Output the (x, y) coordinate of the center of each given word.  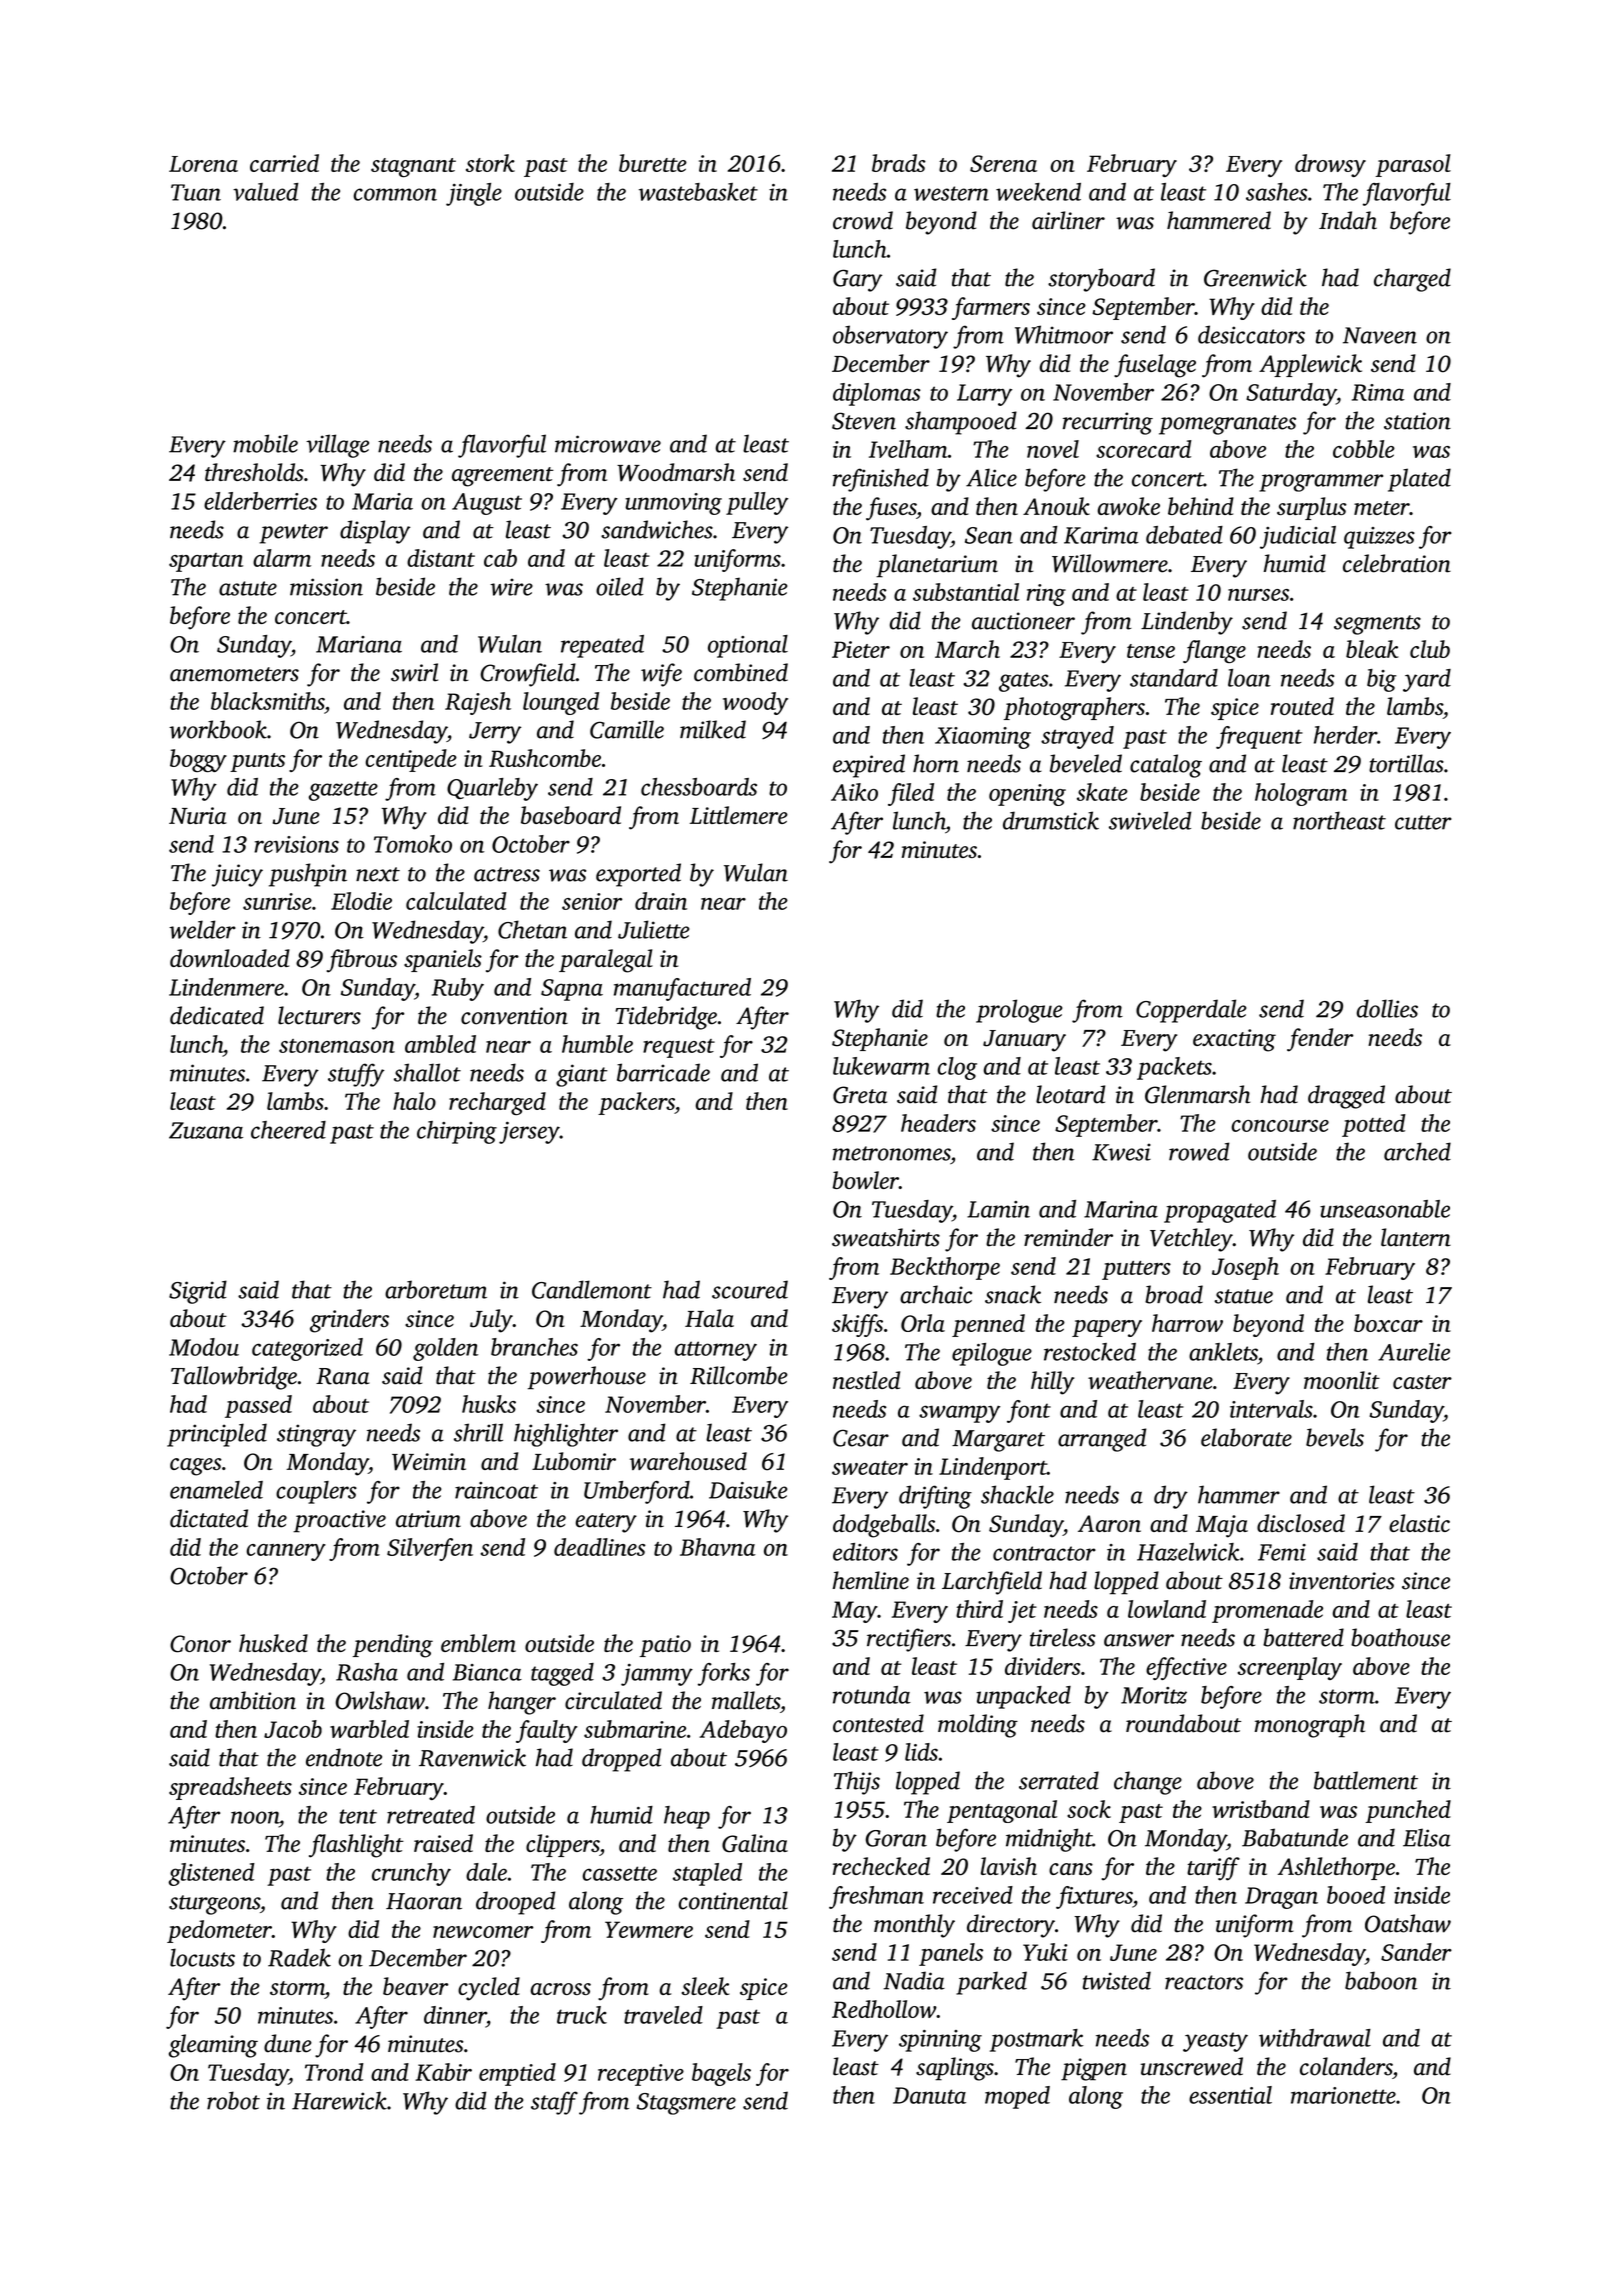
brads (899, 163)
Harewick (339, 2100)
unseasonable (1385, 1209)
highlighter (566, 1435)
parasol (1413, 165)
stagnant (413, 168)
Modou (204, 1347)
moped (1017, 2097)
